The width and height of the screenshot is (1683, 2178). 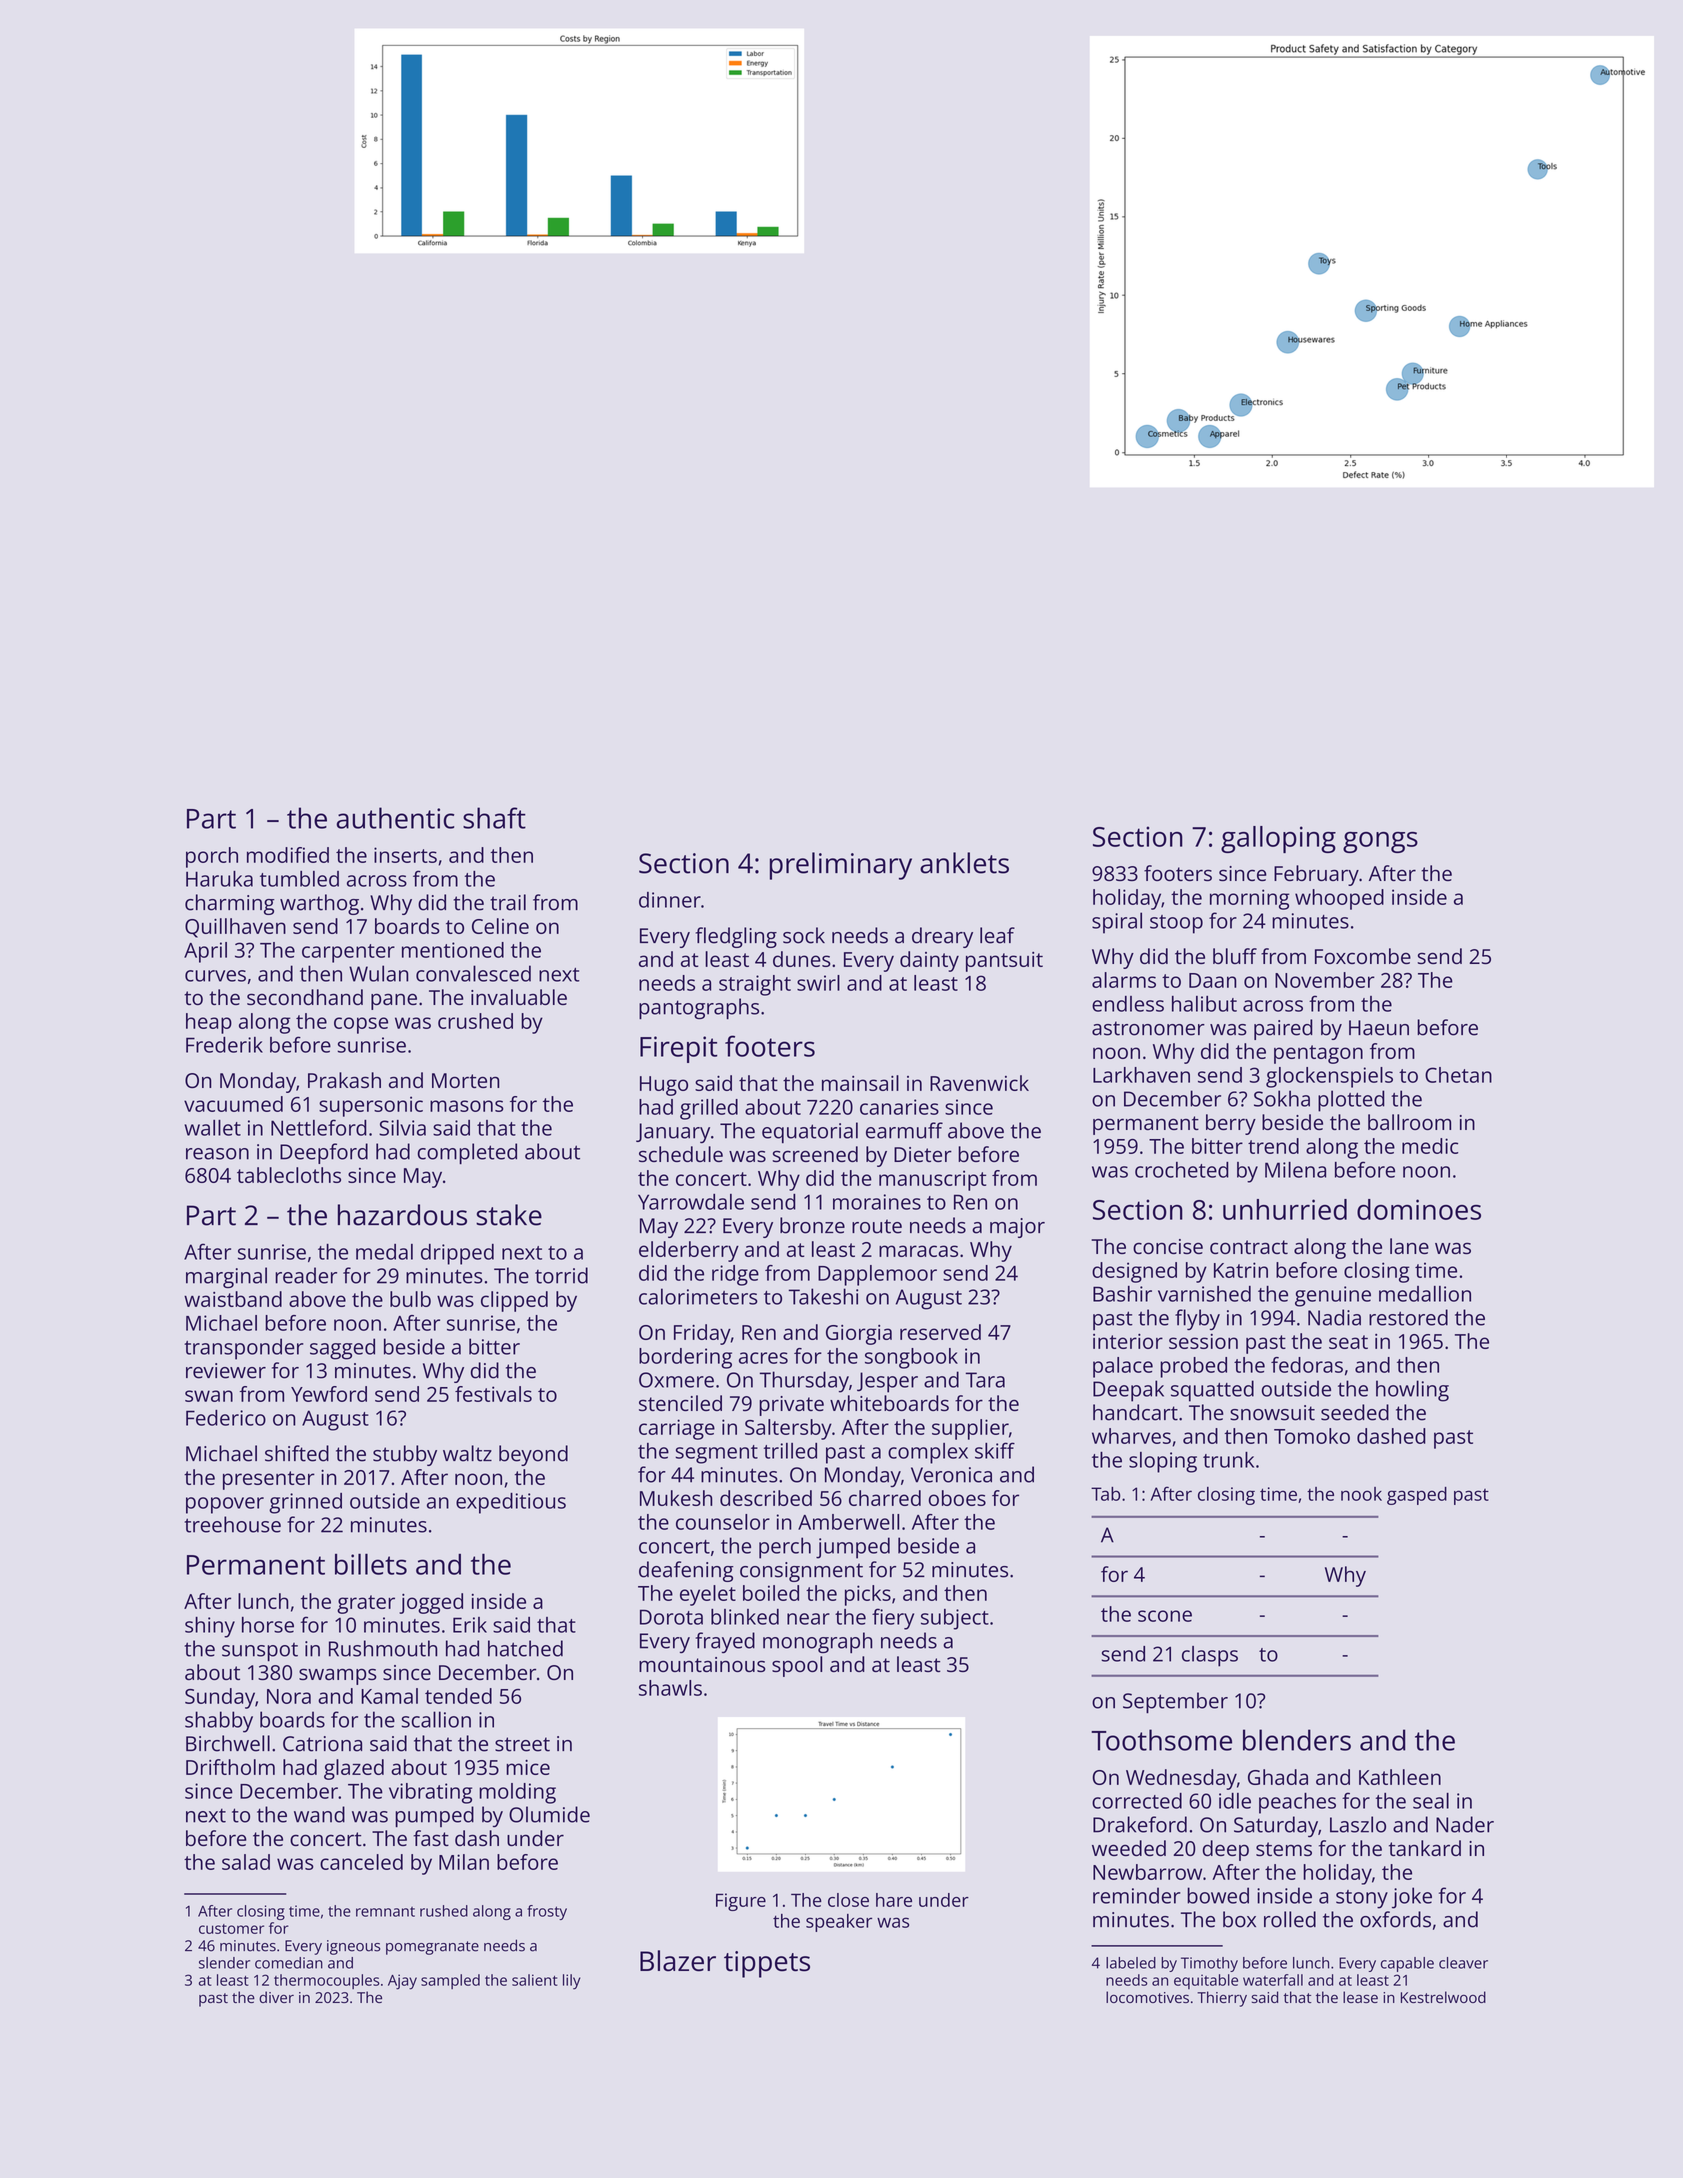 What do you see at coordinates (1017, 1228) in the screenshot?
I see `major` at bounding box center [1017, 1228].
